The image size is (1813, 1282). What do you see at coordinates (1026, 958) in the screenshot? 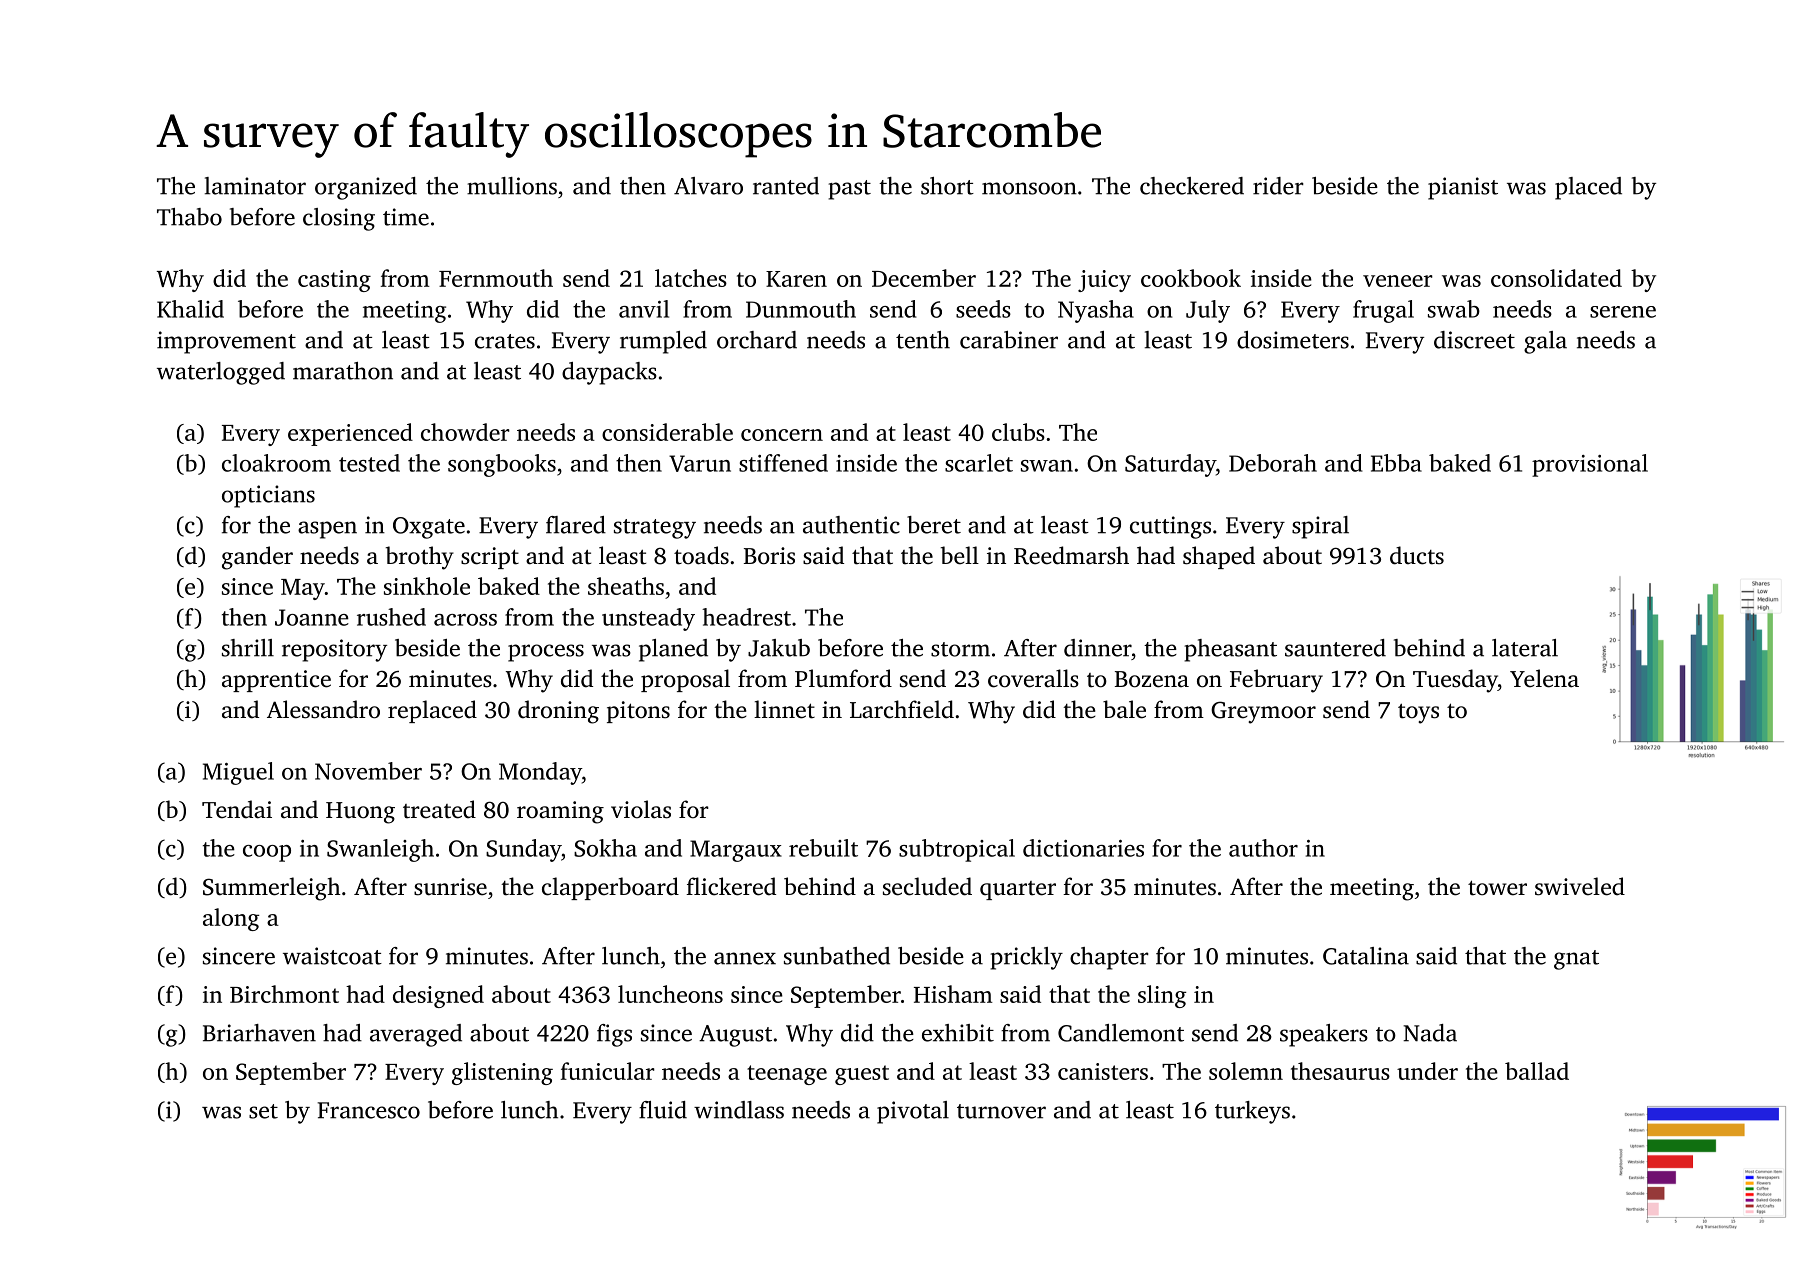
I see `prickly` at bounding box center [1026, 958].
